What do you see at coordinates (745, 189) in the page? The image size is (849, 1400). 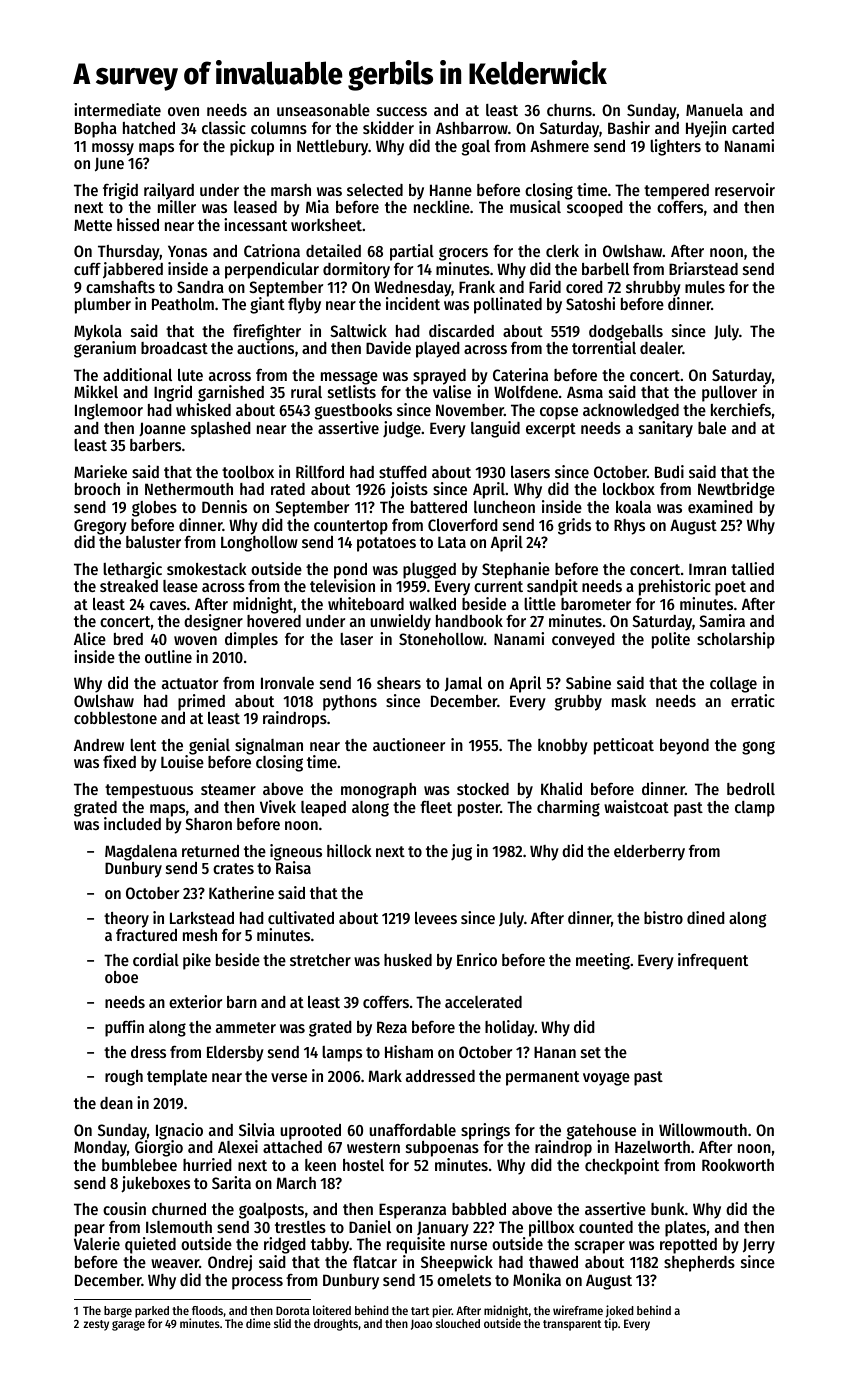 I see `reservoir` at bounding box center [745, 189].
